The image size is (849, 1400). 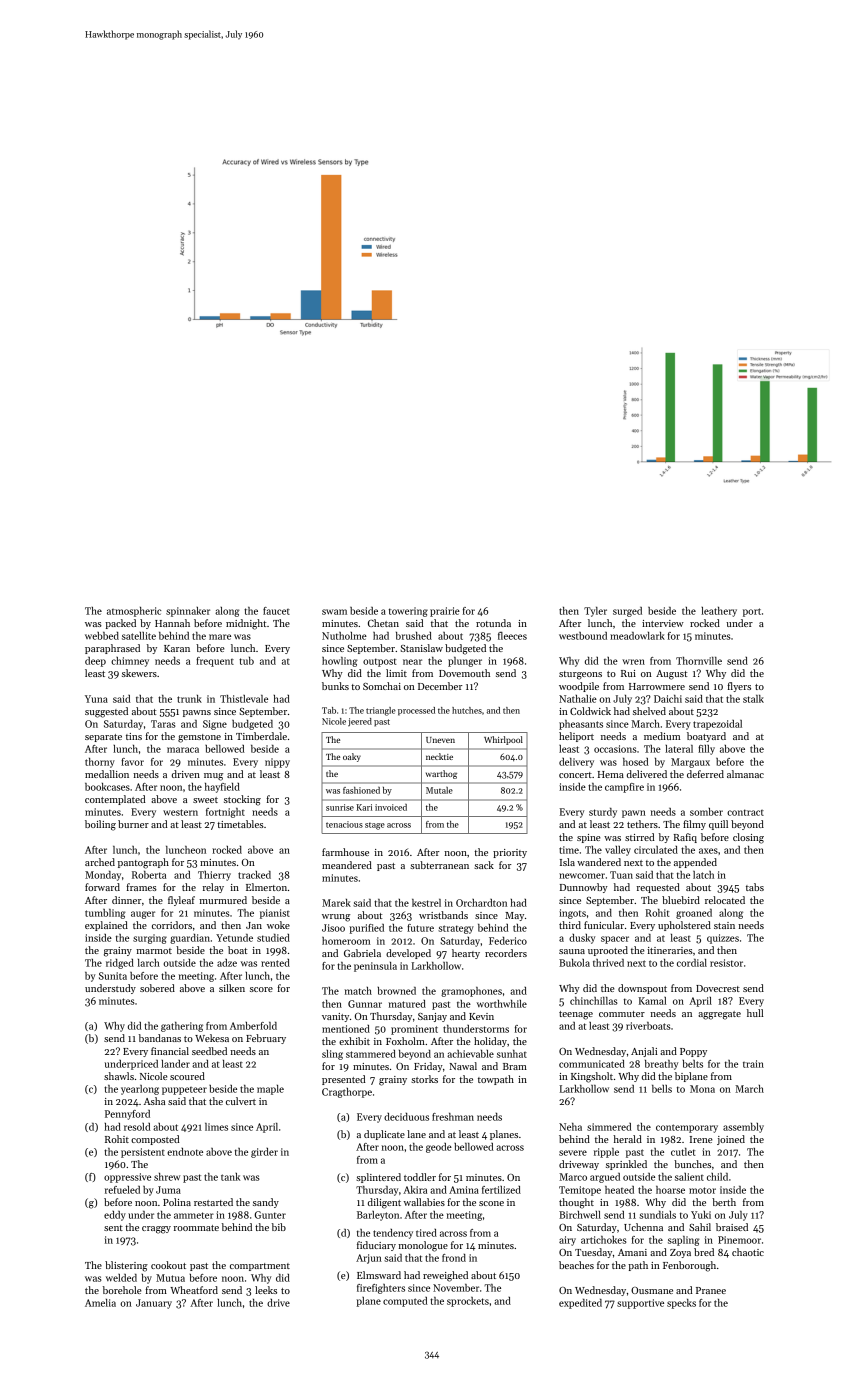 I want to click on computed, so click(x=405, y=1302).
